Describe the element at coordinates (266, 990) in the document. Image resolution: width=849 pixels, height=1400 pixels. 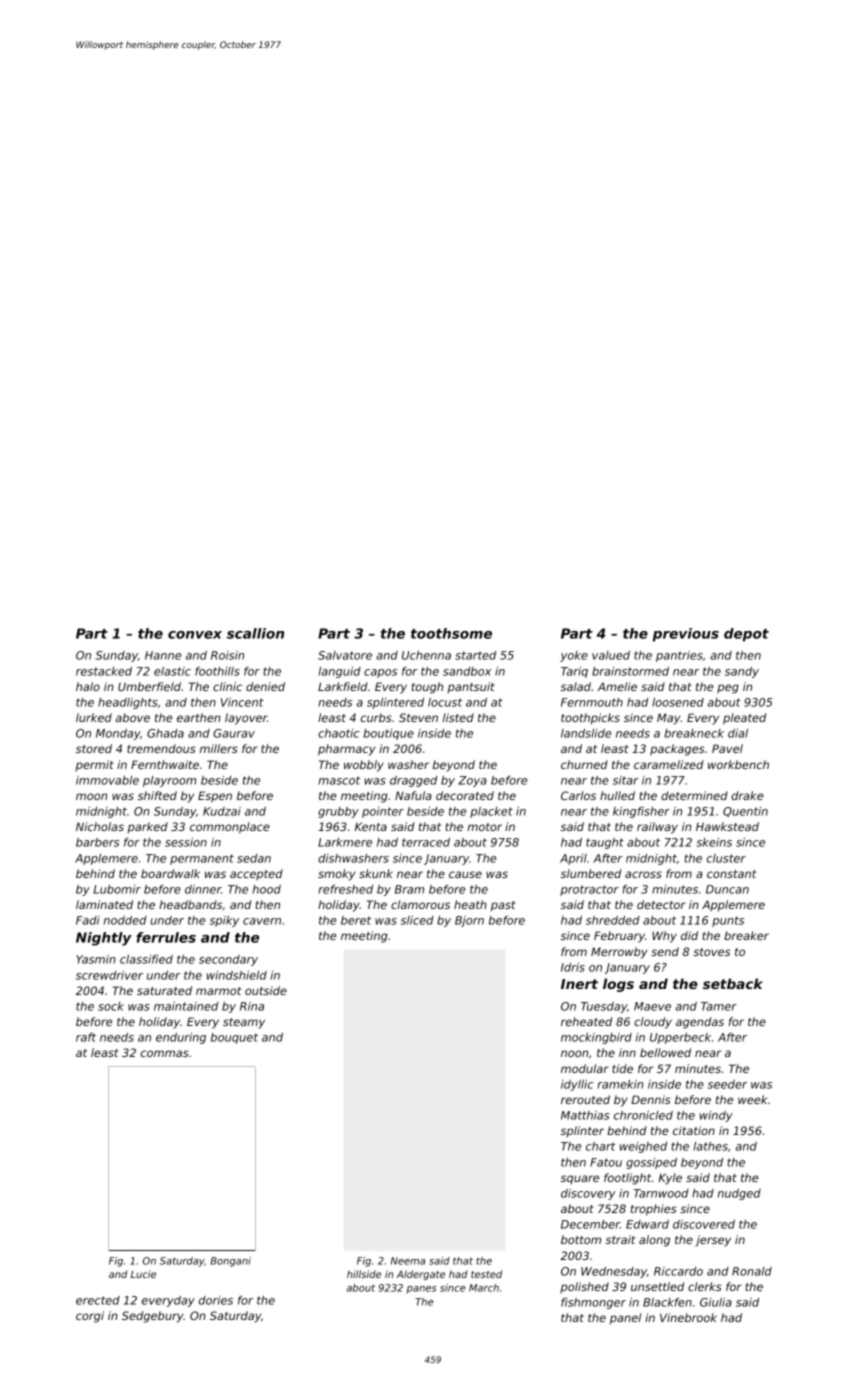
I see `outside` at that location.
